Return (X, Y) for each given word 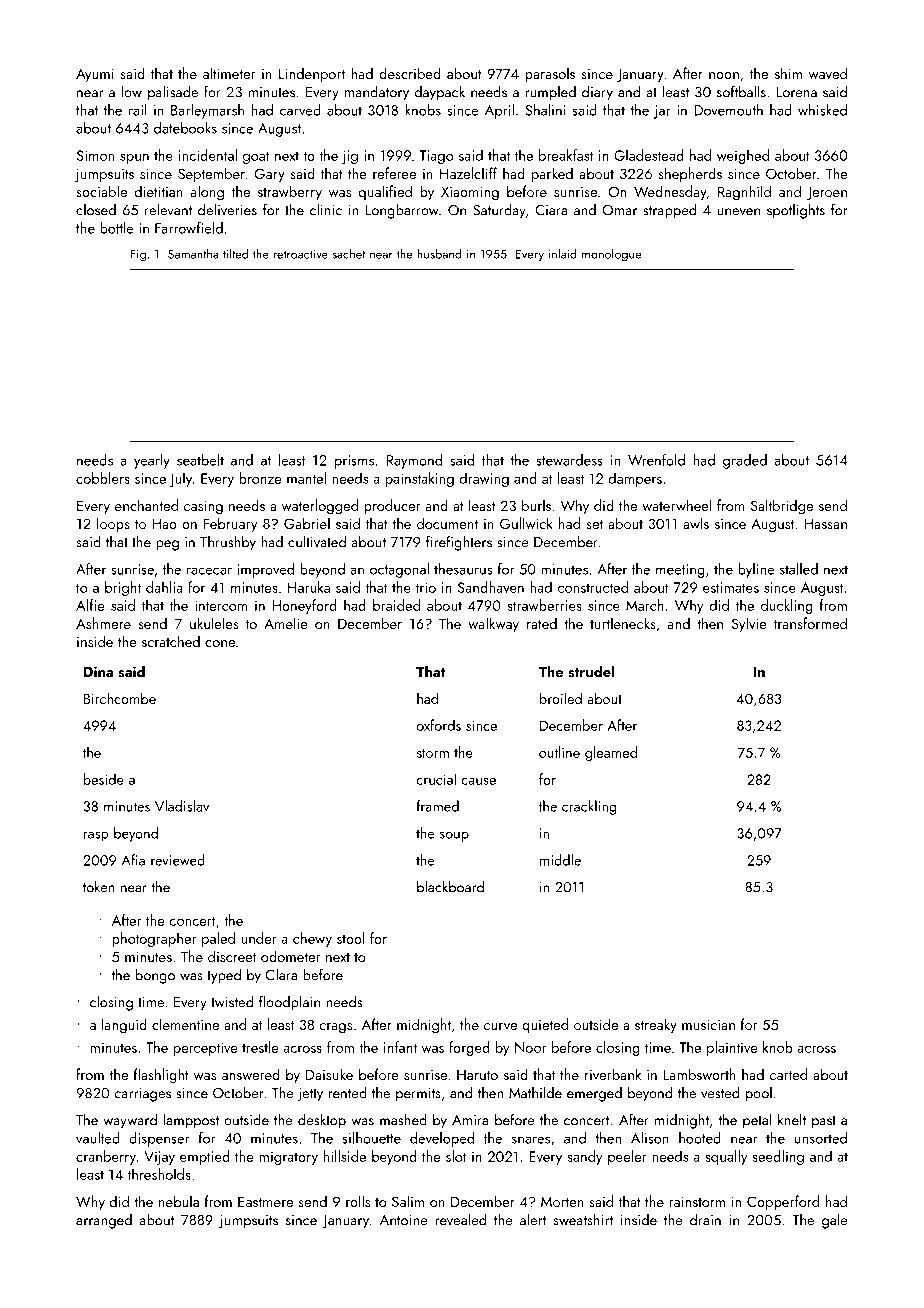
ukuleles (214, 623)
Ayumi (95, 75)
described (410, 73)
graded (745, 461)
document (447, 523)
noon (724, 75)
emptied (205, 1157)
